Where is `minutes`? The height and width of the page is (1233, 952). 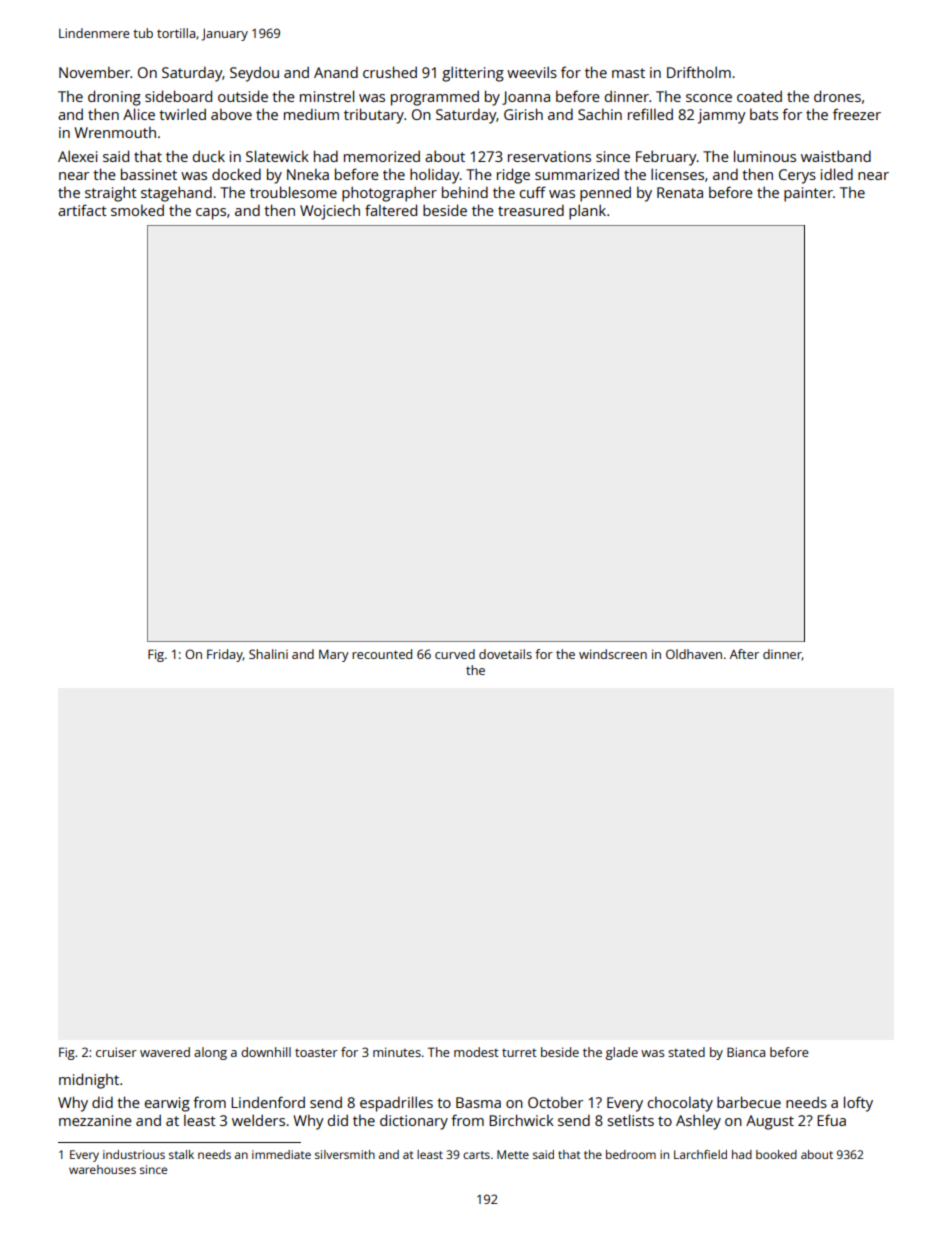
minutes is located at coordinates (397, 1052).
